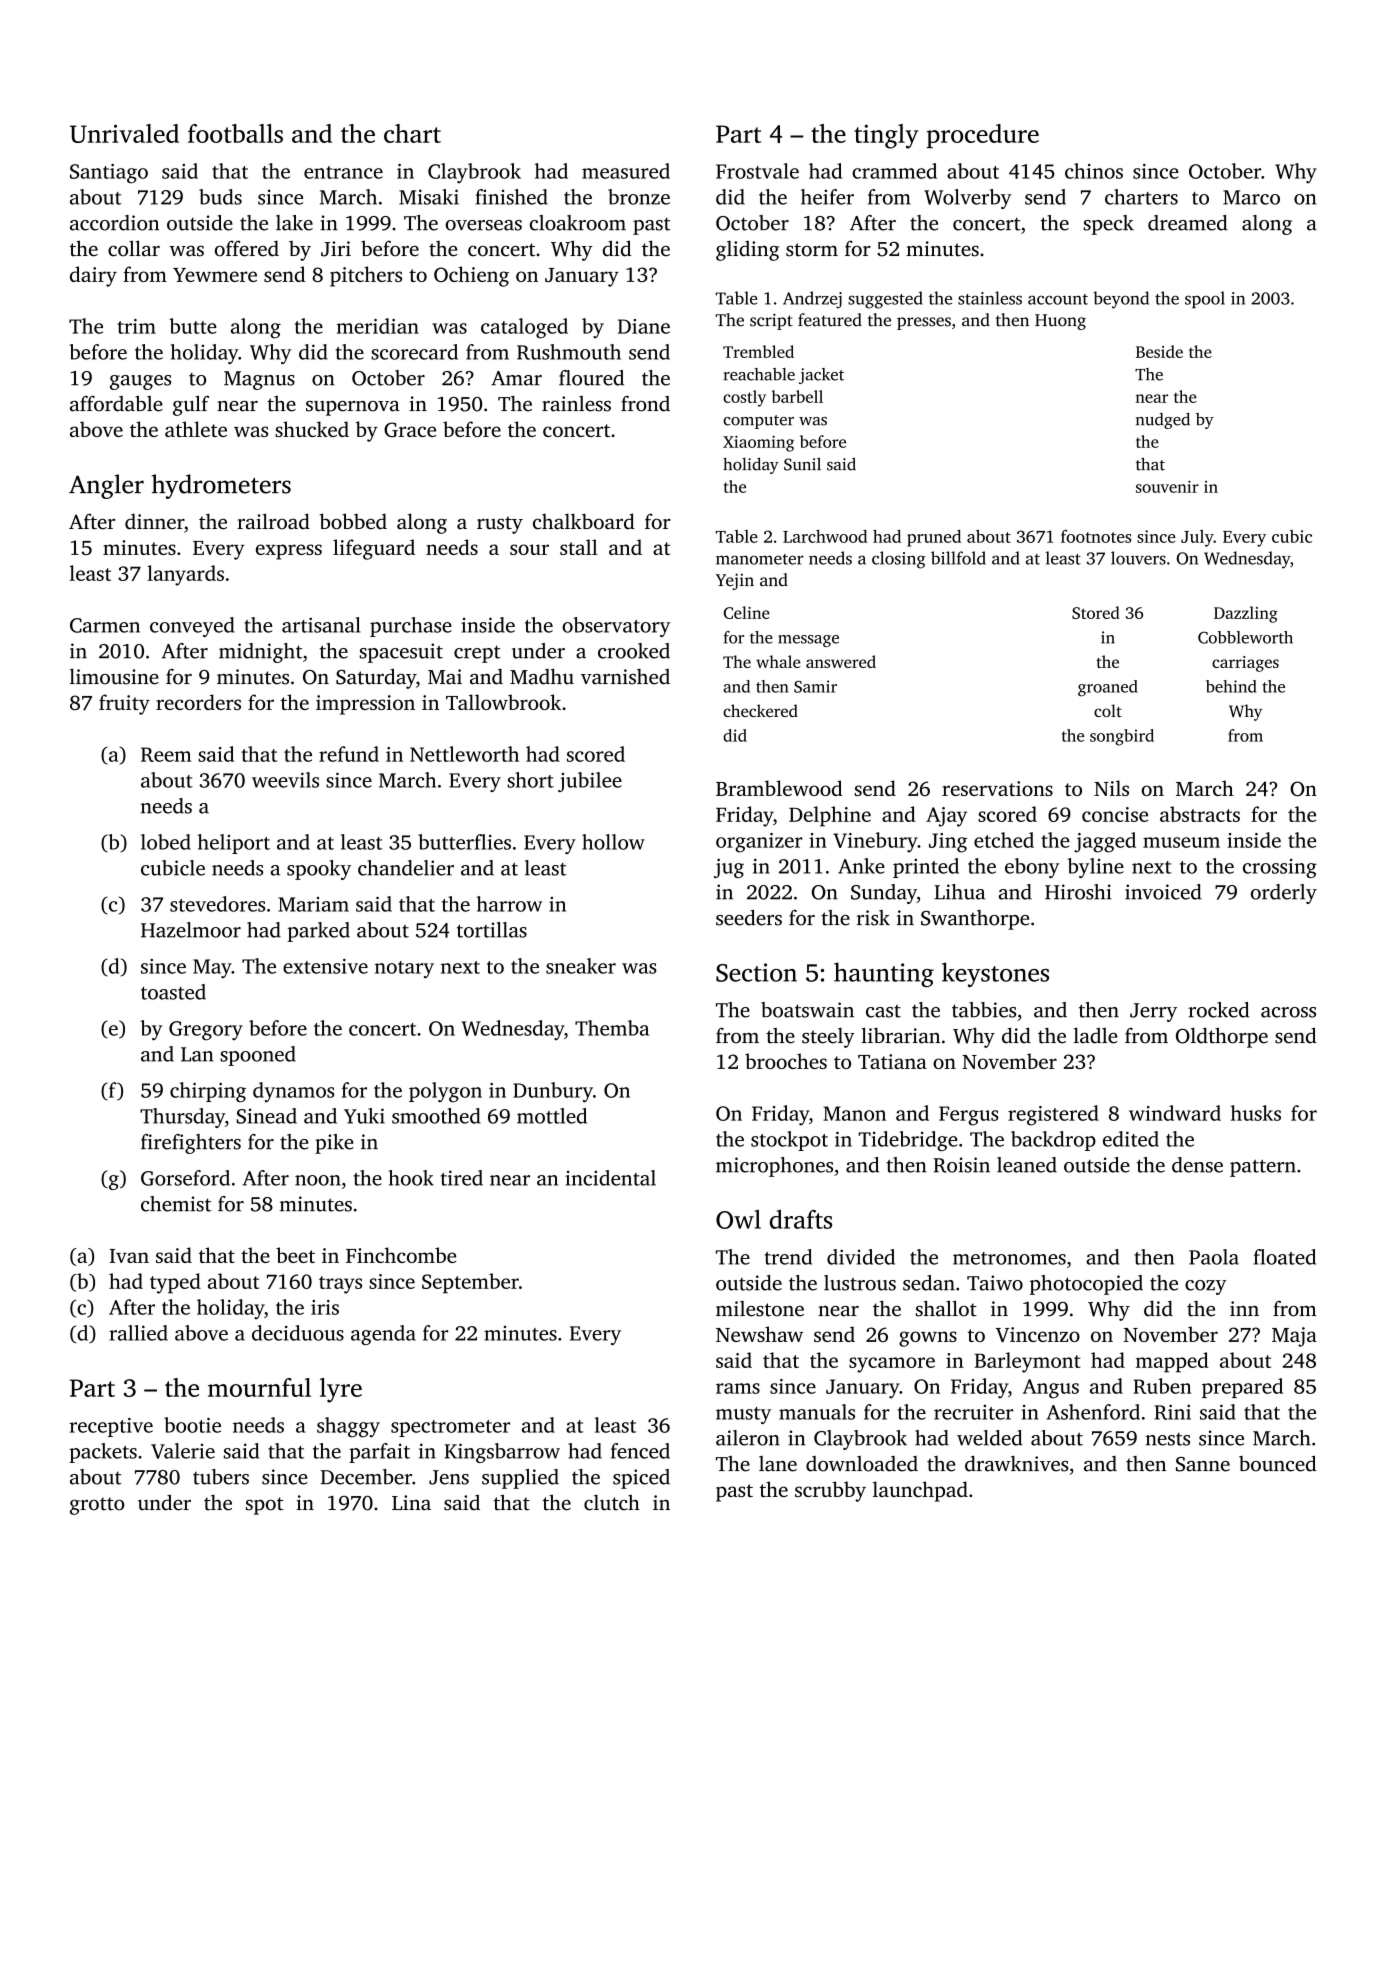 The height and width of the document is (1969, 1386). I want to click on procedure, so click(982, 136).
